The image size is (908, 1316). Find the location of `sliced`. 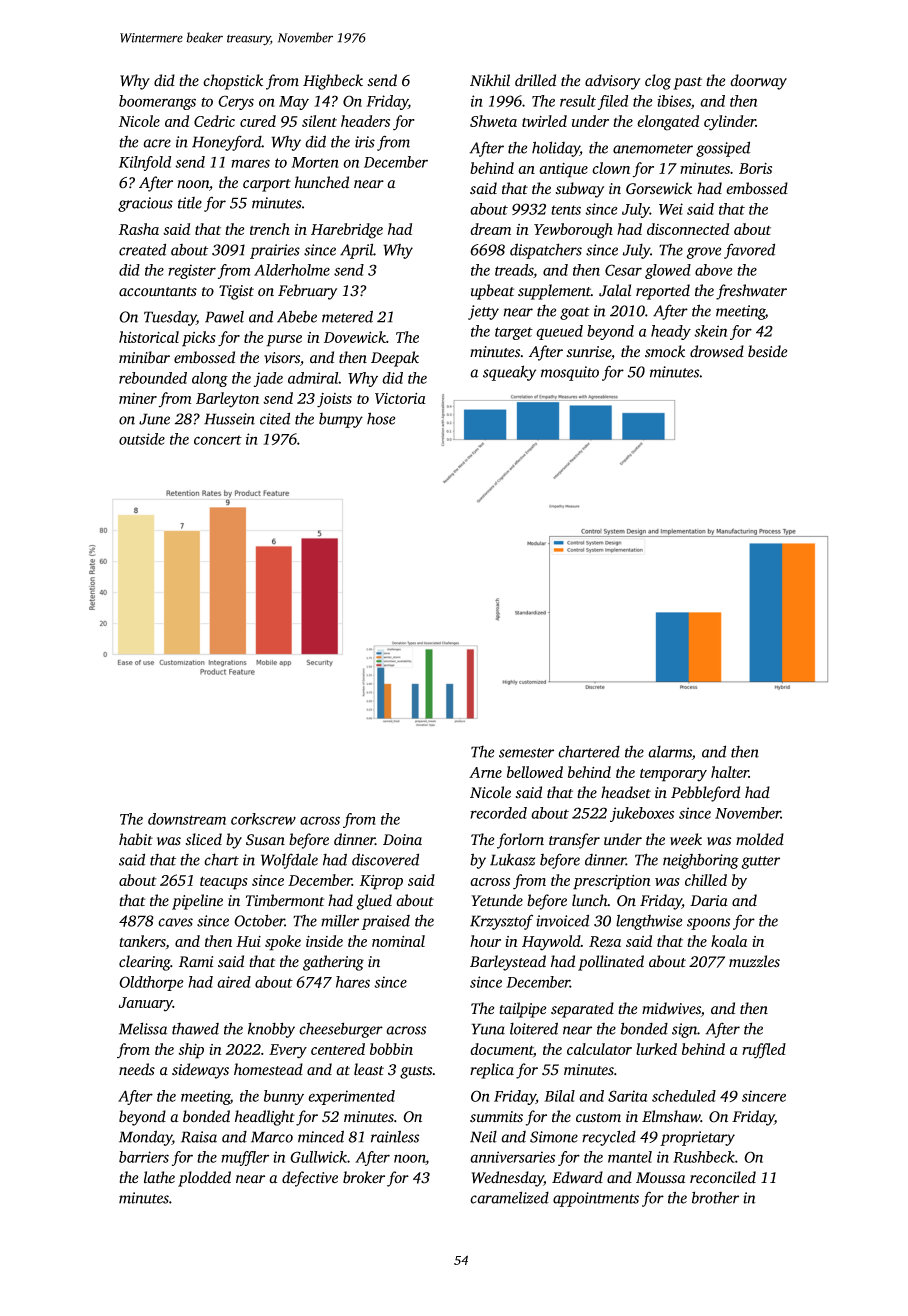

sliced is located at coordinates (203, 839).
